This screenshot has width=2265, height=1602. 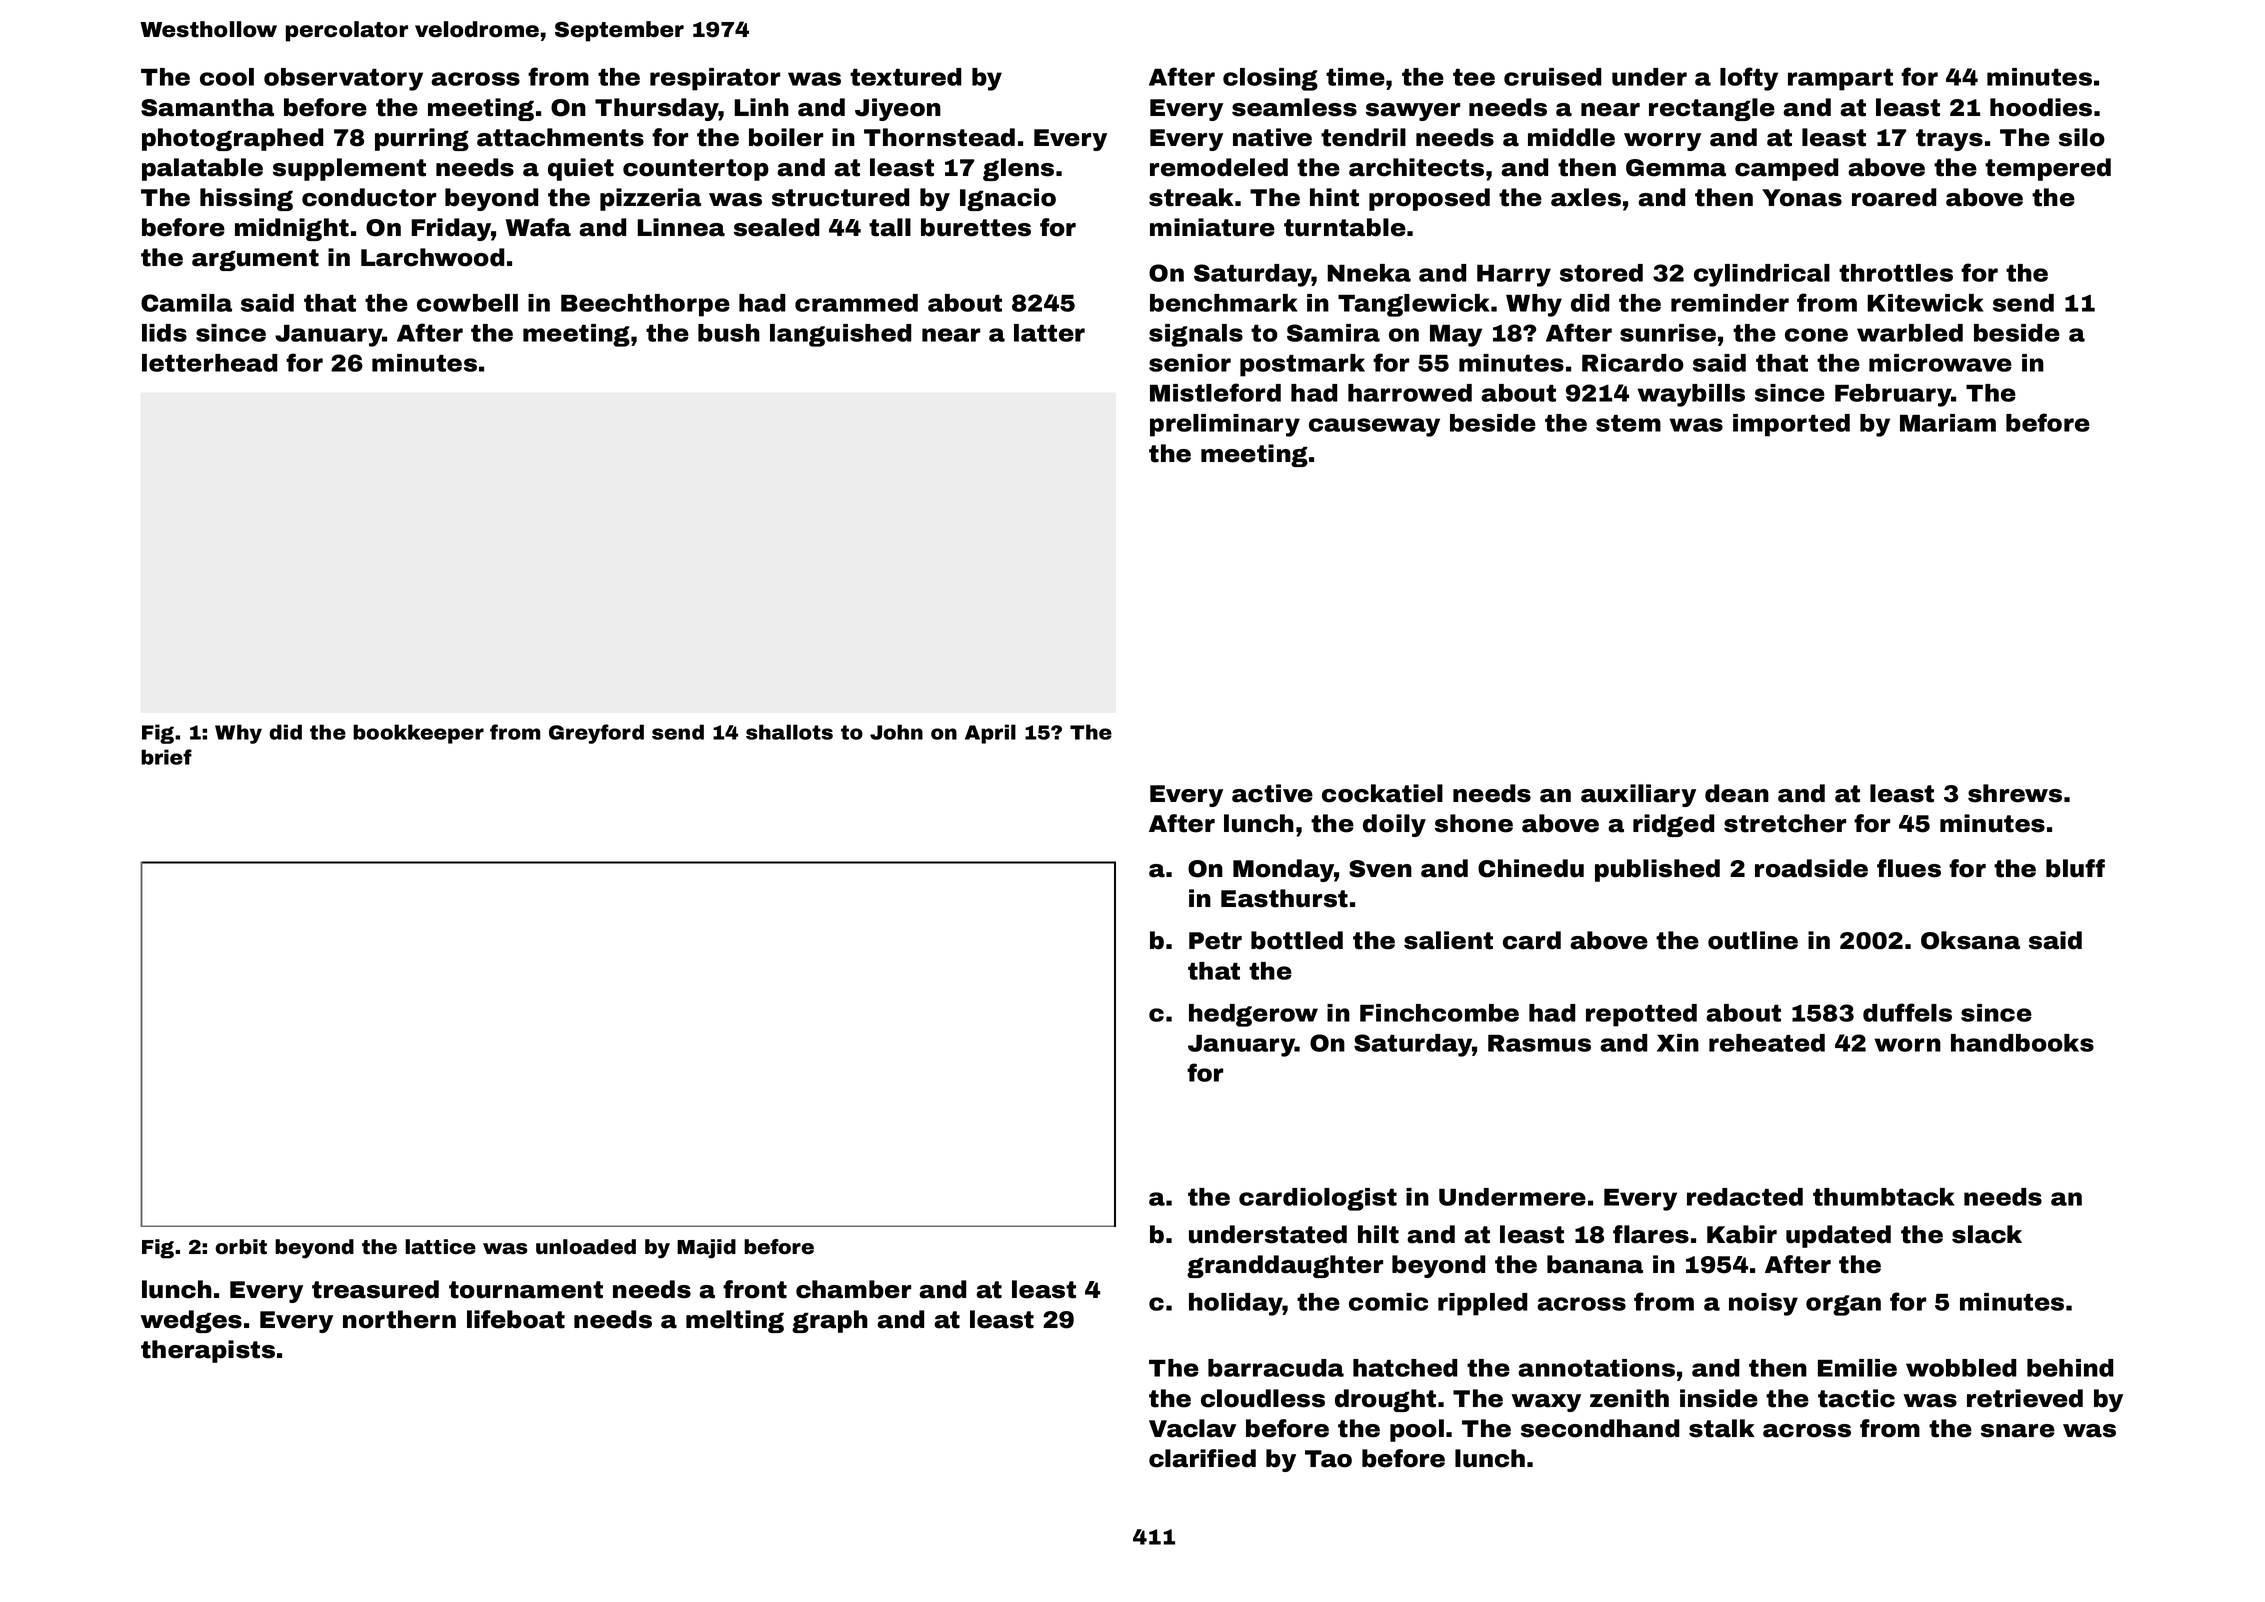 What do you see at coordinates (729, 333) in the screenshot?
I see `bush` at bounding box center [729, 333].
